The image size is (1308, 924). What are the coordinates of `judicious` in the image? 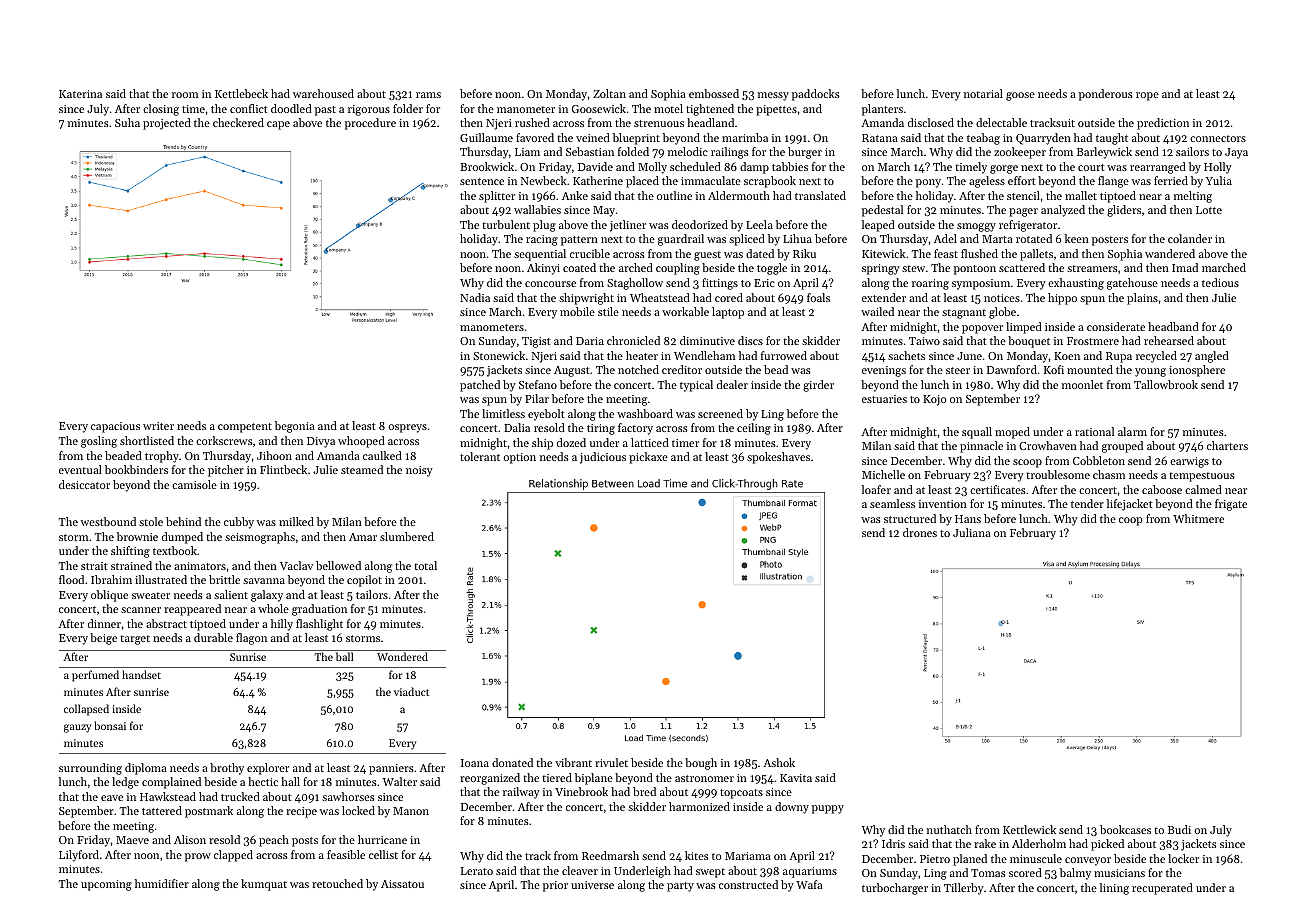 It's located at (603, 458).
